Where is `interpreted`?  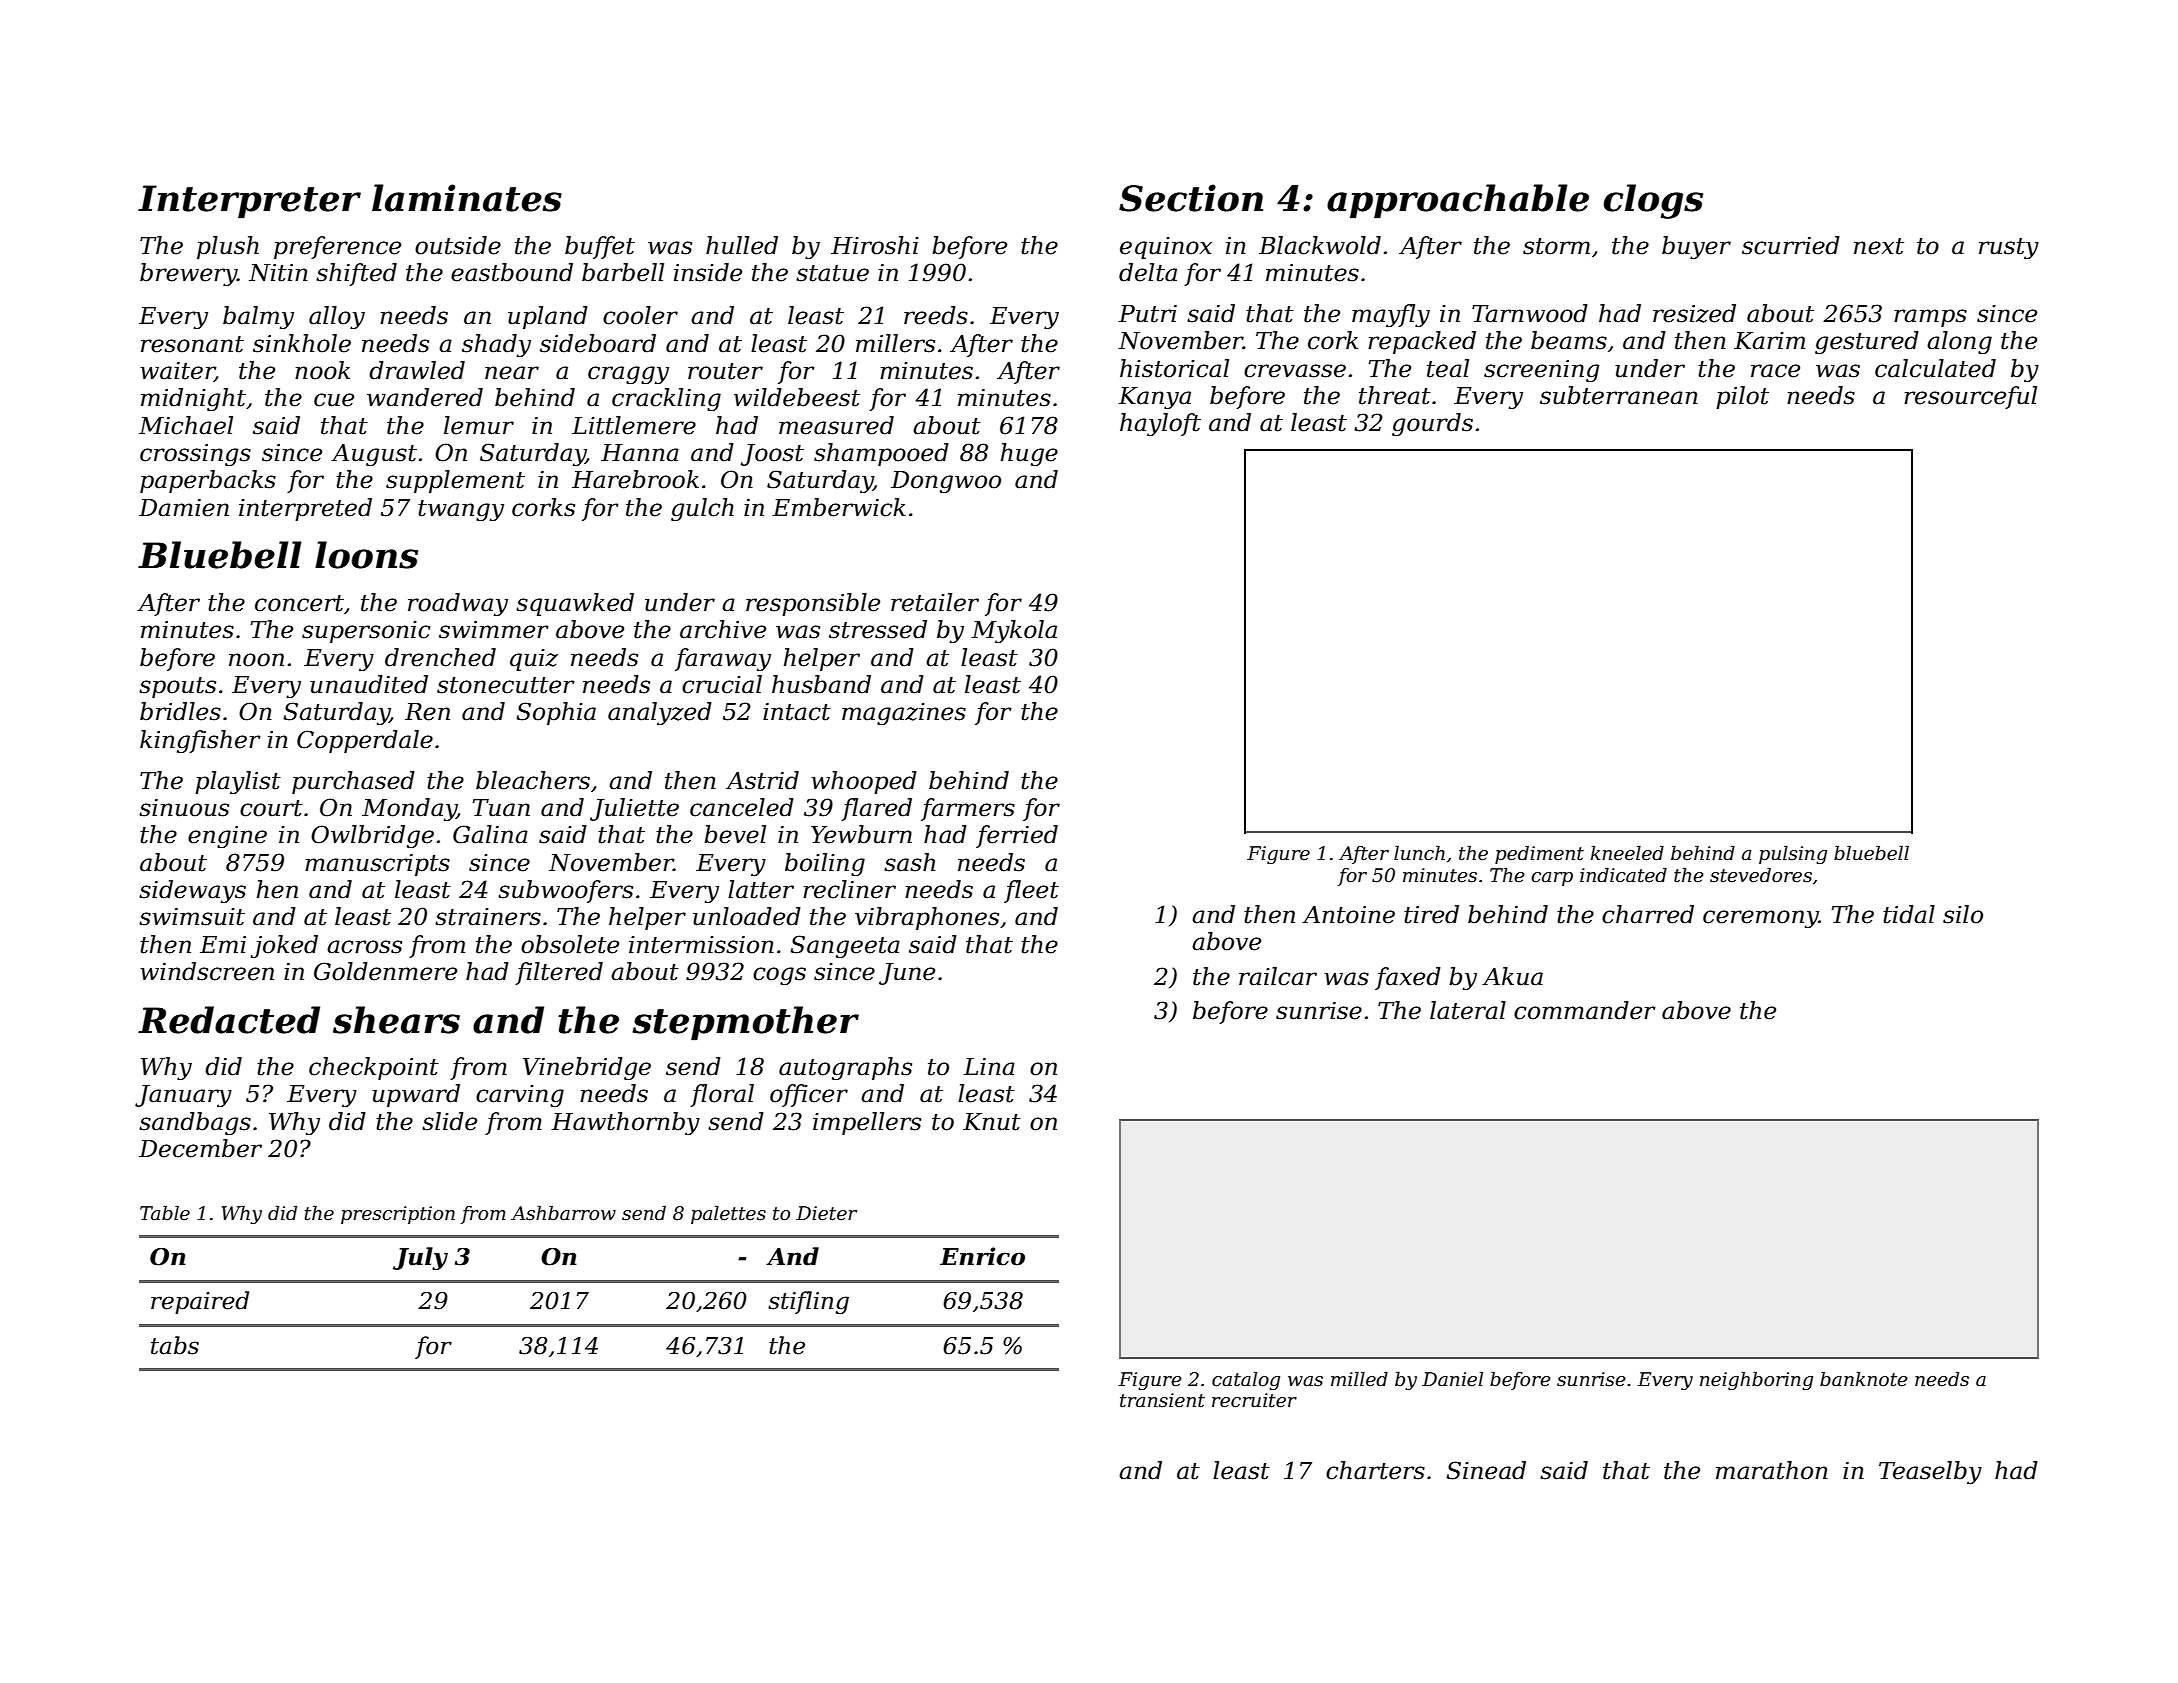
interpreted is located at coordinates (305, 509).
